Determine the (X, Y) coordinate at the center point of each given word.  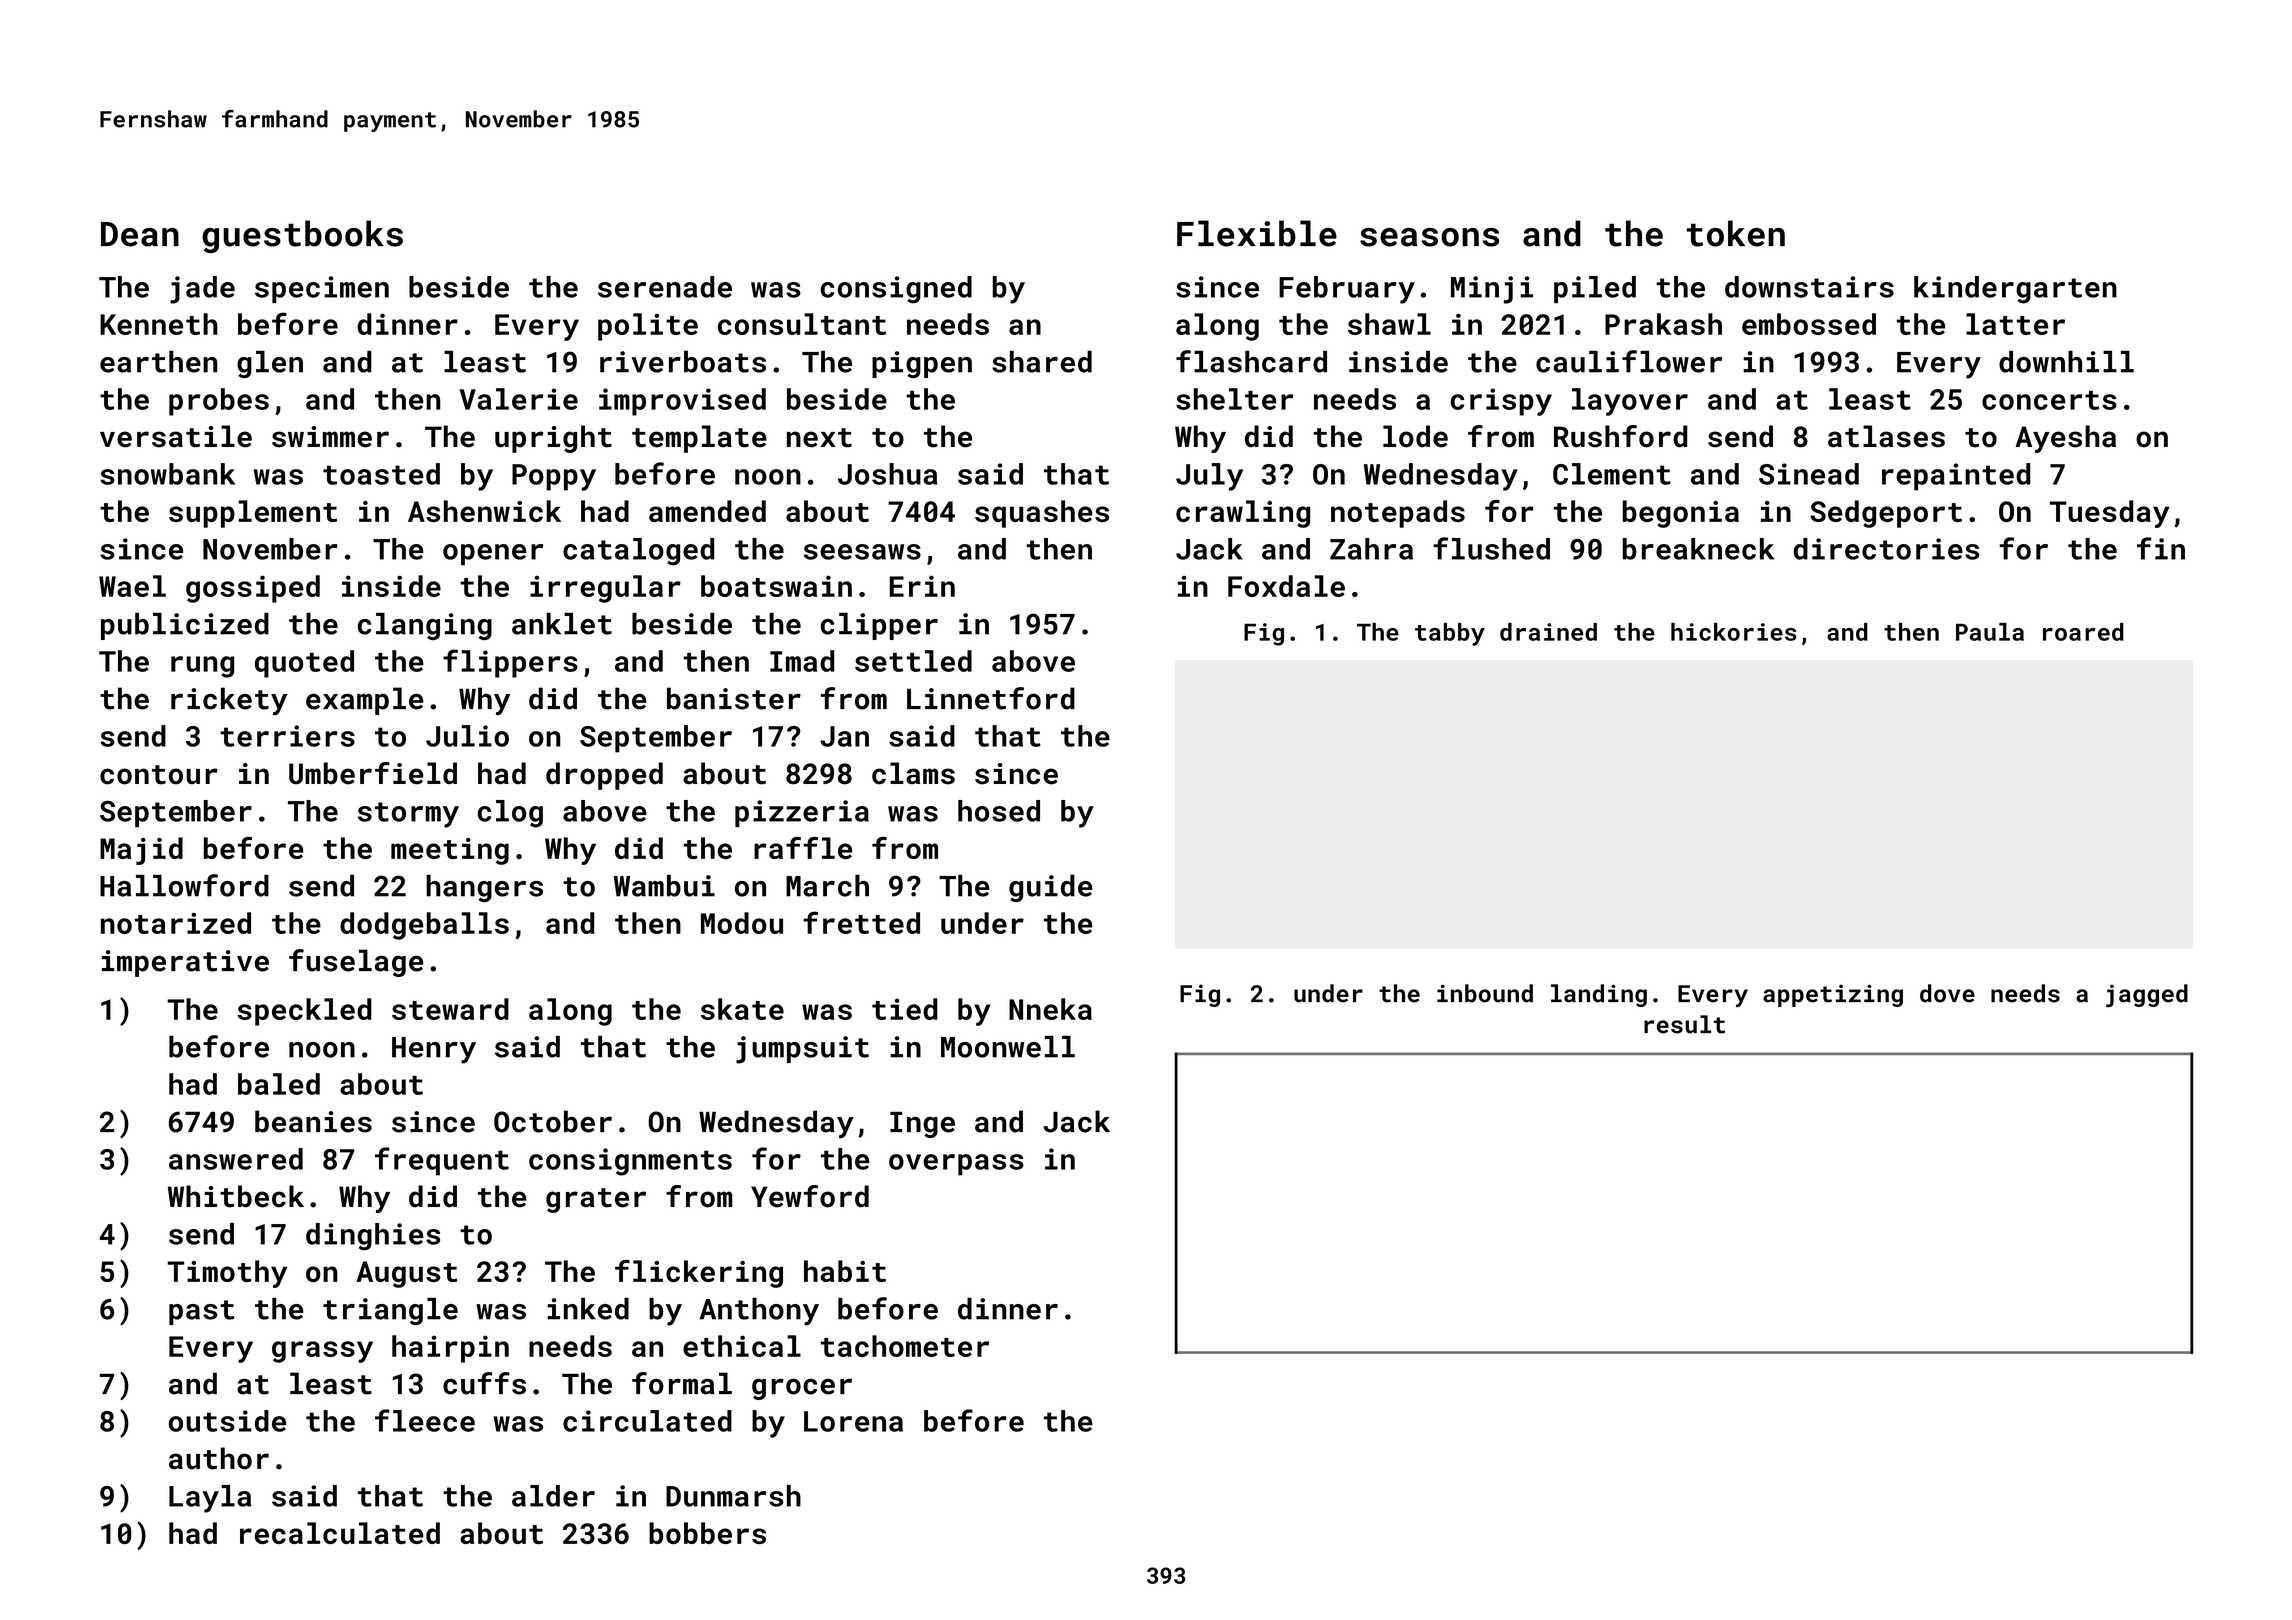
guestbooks (302, 236)
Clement (1612, 474)
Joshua (888, 474)
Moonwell (1008, 1047)
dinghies (373, 1237)
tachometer (905, 1346)
